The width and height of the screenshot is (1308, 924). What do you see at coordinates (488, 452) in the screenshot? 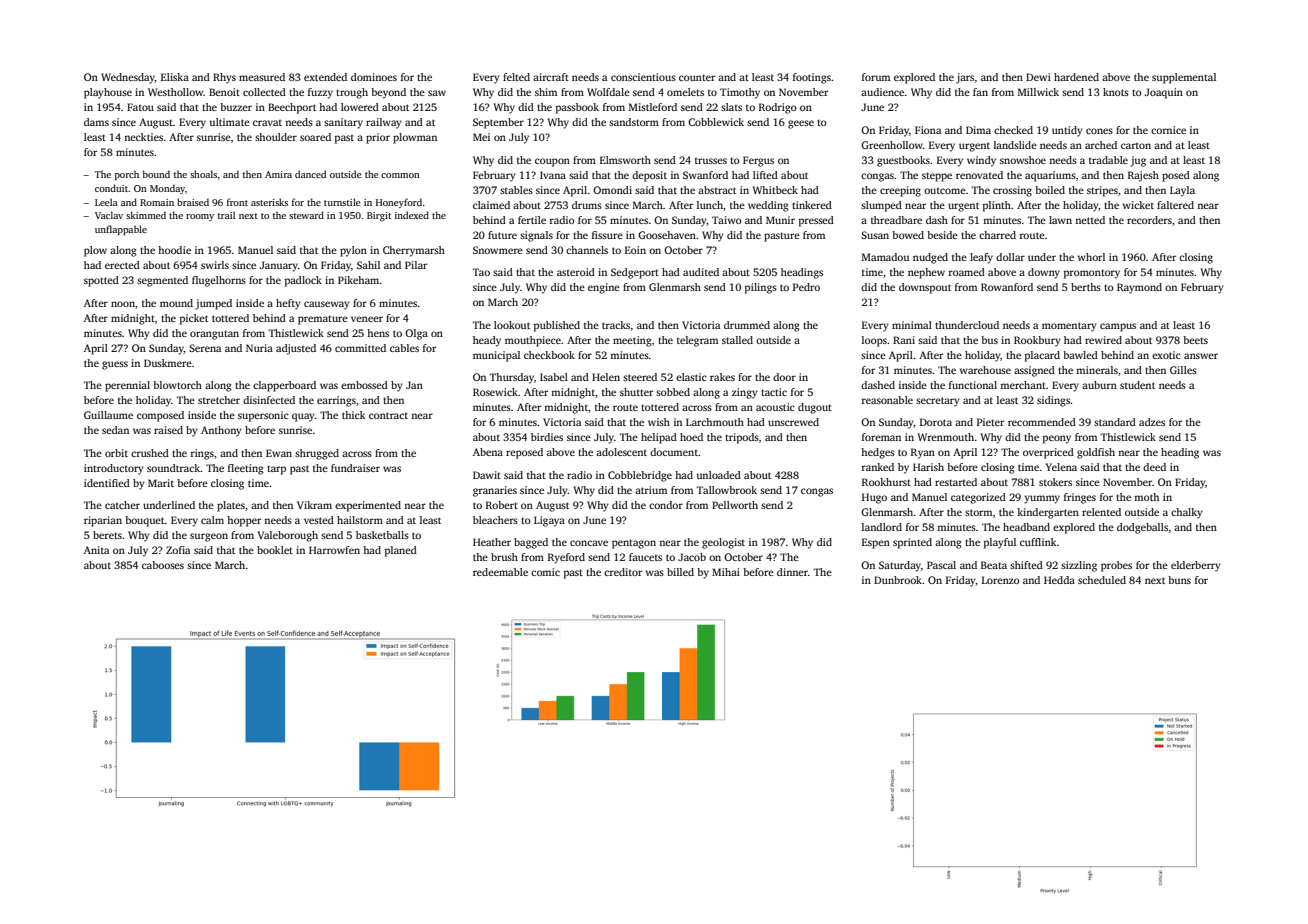
I see `Abena` at bounding box center [488, 452].
